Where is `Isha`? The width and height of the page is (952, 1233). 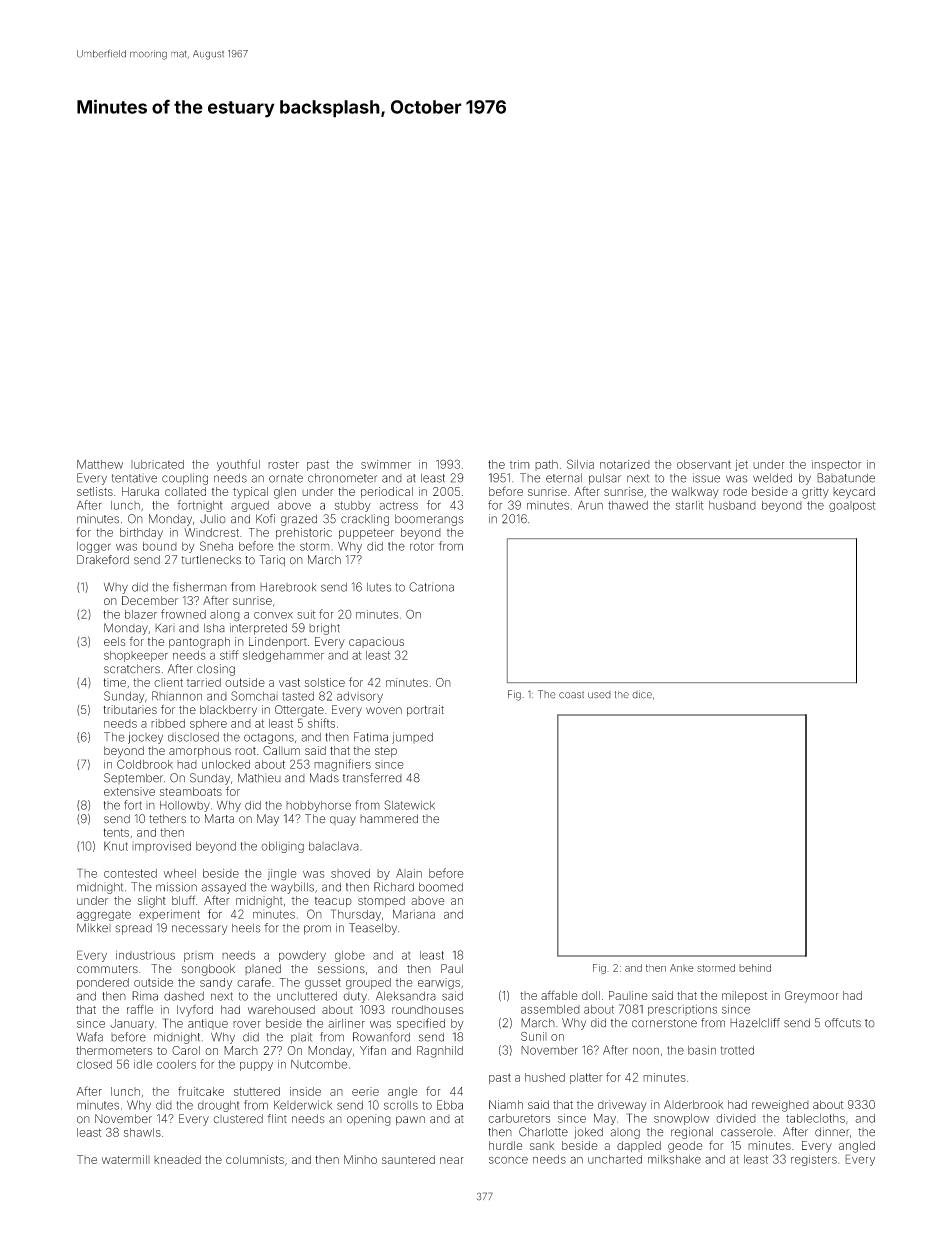 Isha is located at coordinates (214, 628).
